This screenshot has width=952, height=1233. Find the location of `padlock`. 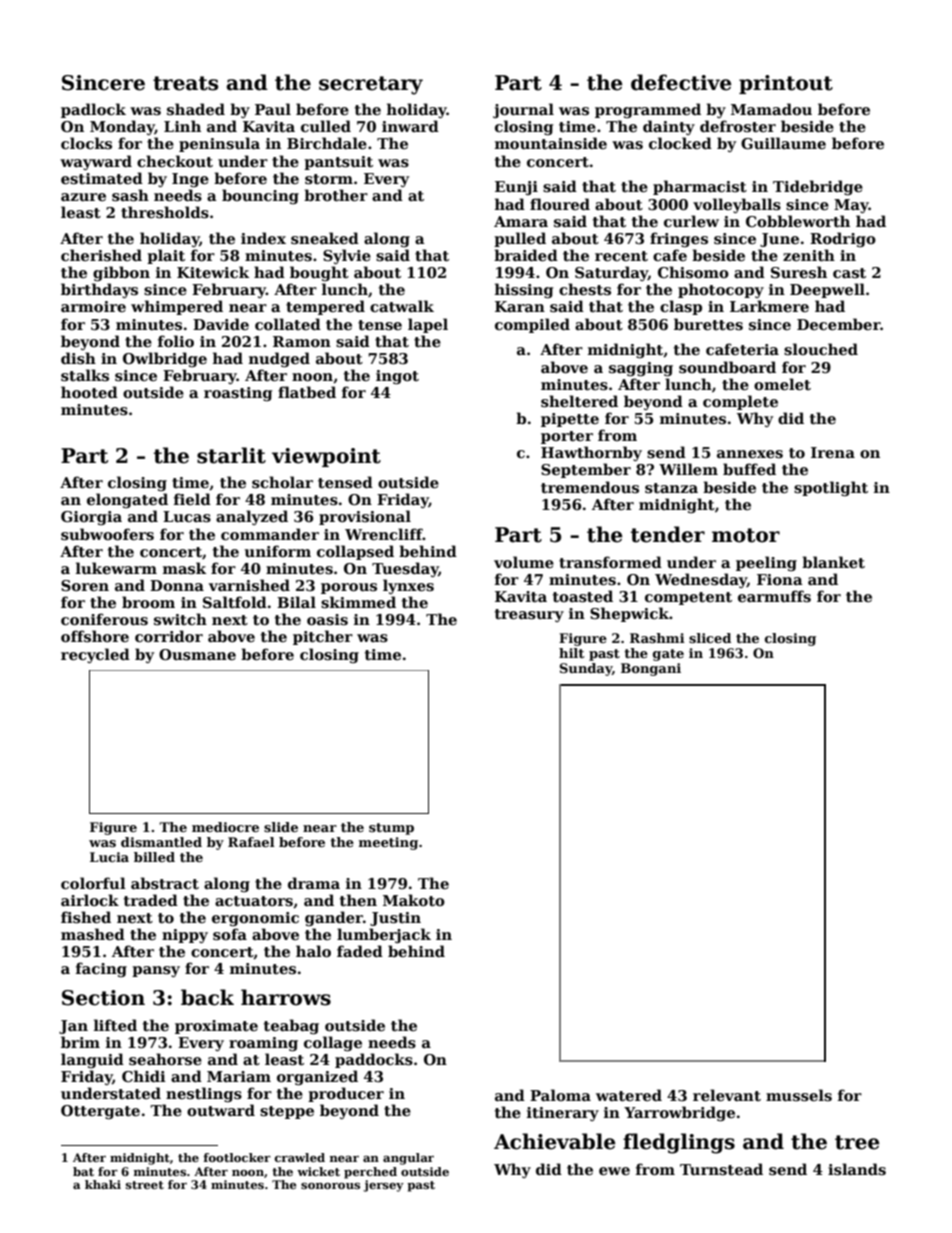

padlock is located at coordinates (93, 110).
